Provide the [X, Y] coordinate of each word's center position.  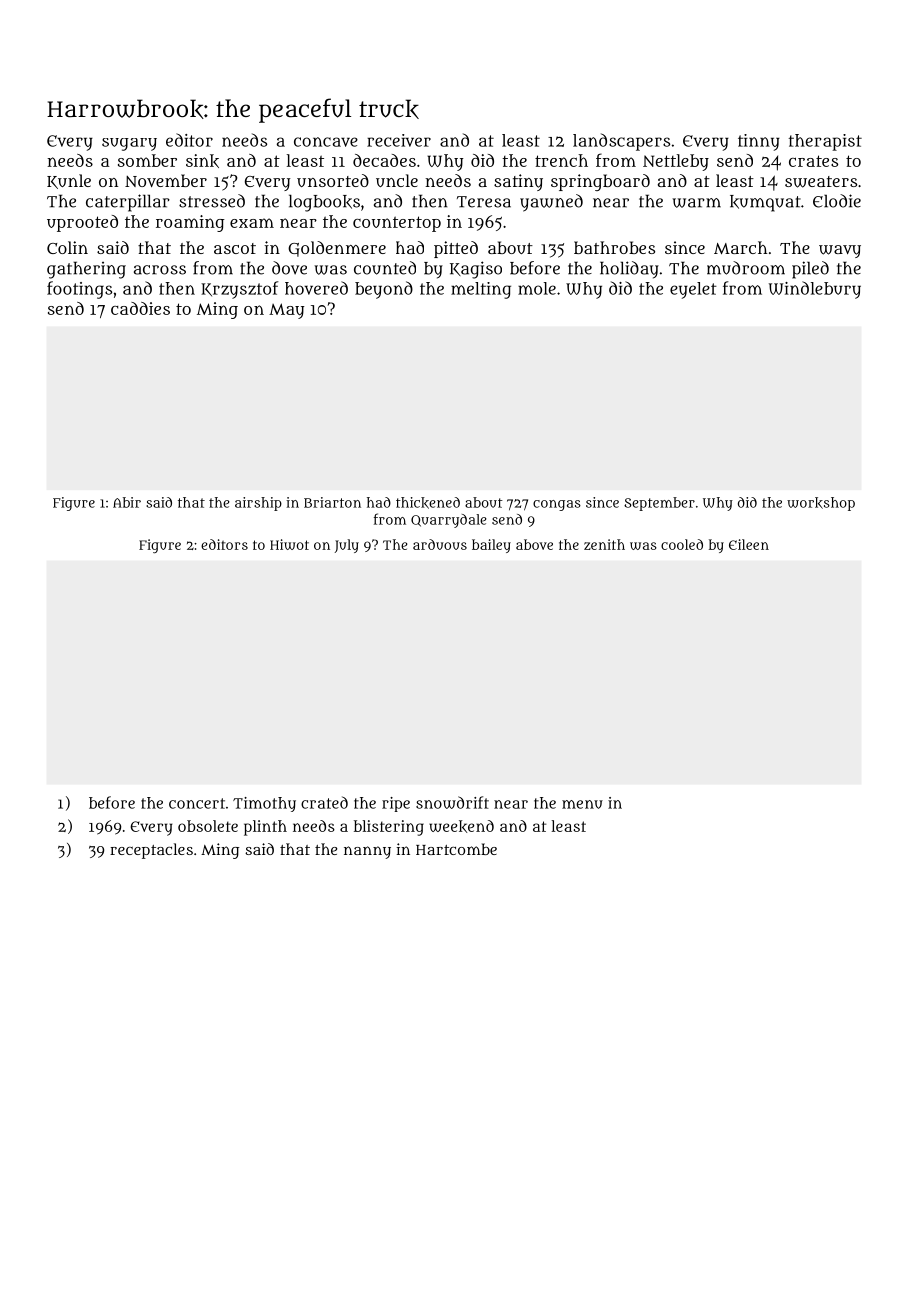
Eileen [749, 544]
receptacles [151, 851]
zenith [604, 544]
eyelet [693, 290]
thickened [428, 503]
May [286, 311]
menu [582, 804]
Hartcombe [456, 849]
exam [252, 223]
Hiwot [289, 544]
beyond [384, 290]
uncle [397, 180]
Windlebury [815, 290]
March [740, 247]
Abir [127, 502]
